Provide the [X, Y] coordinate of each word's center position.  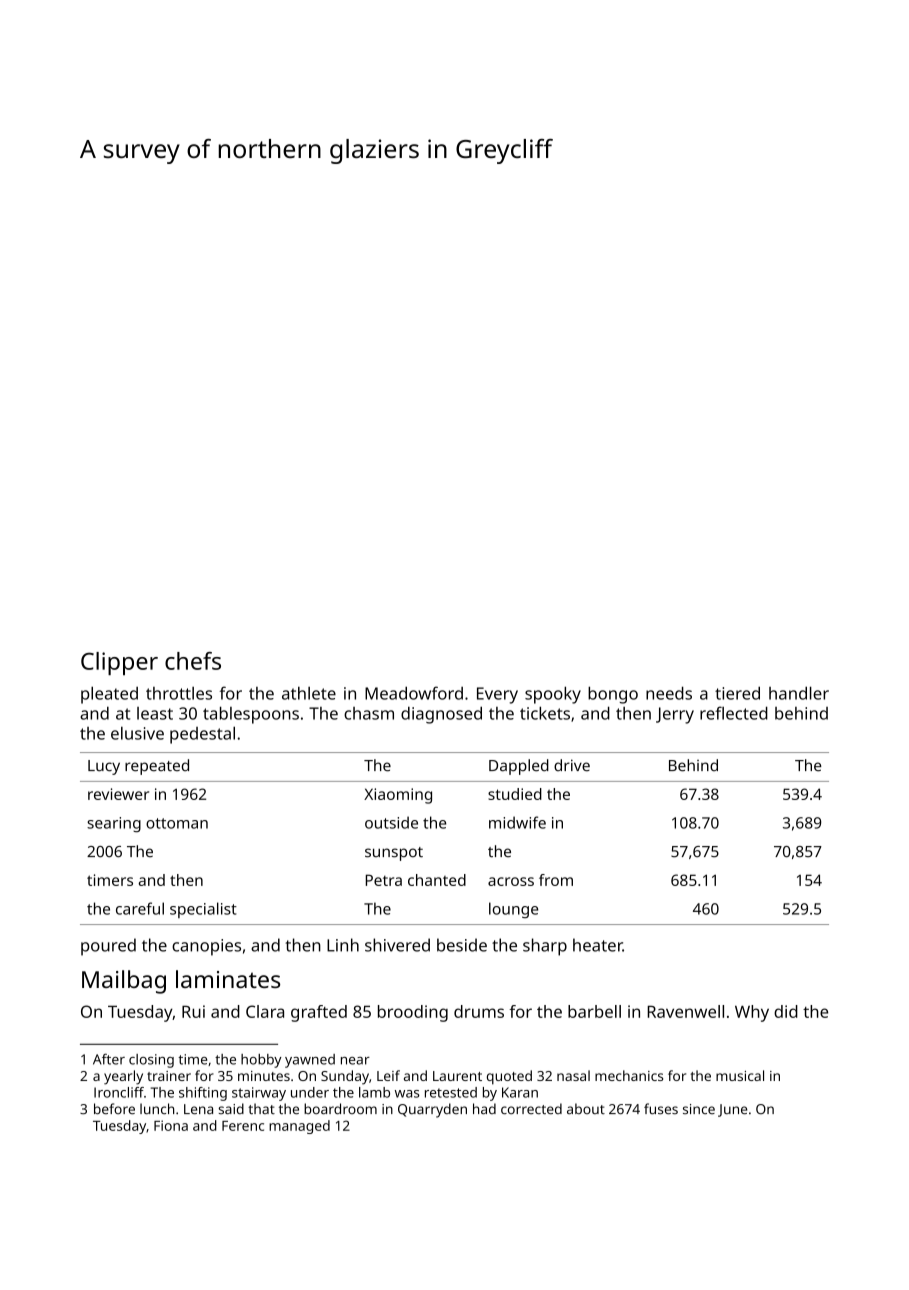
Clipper [119, 663]
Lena [198, 1109]
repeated [157, 767]
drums [479, 1011]
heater [598, 945]
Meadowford [414, 693]
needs [669, 693]
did [786, 1011]
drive [572, 765]
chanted [437, 880]
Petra [384, 880]
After [109, 1059]
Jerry [675, 715]
